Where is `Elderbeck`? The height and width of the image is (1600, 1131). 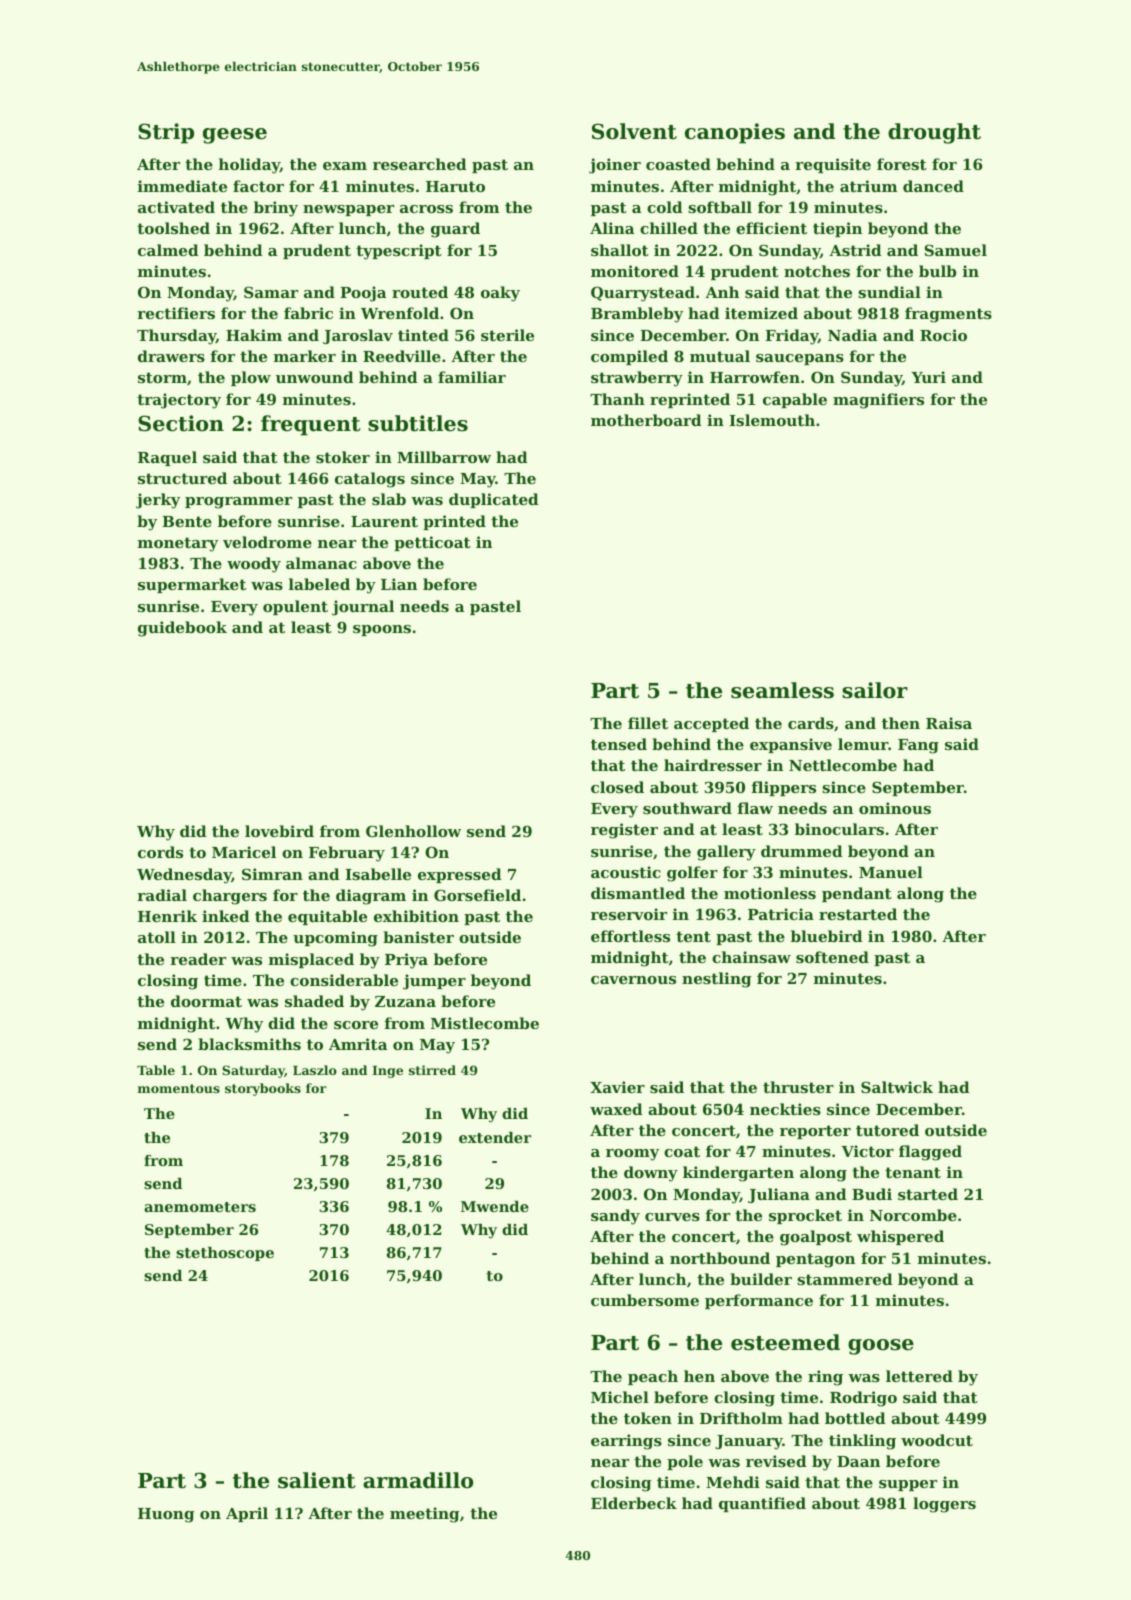
Elderbeck is located at coordinates (634, 1503).
